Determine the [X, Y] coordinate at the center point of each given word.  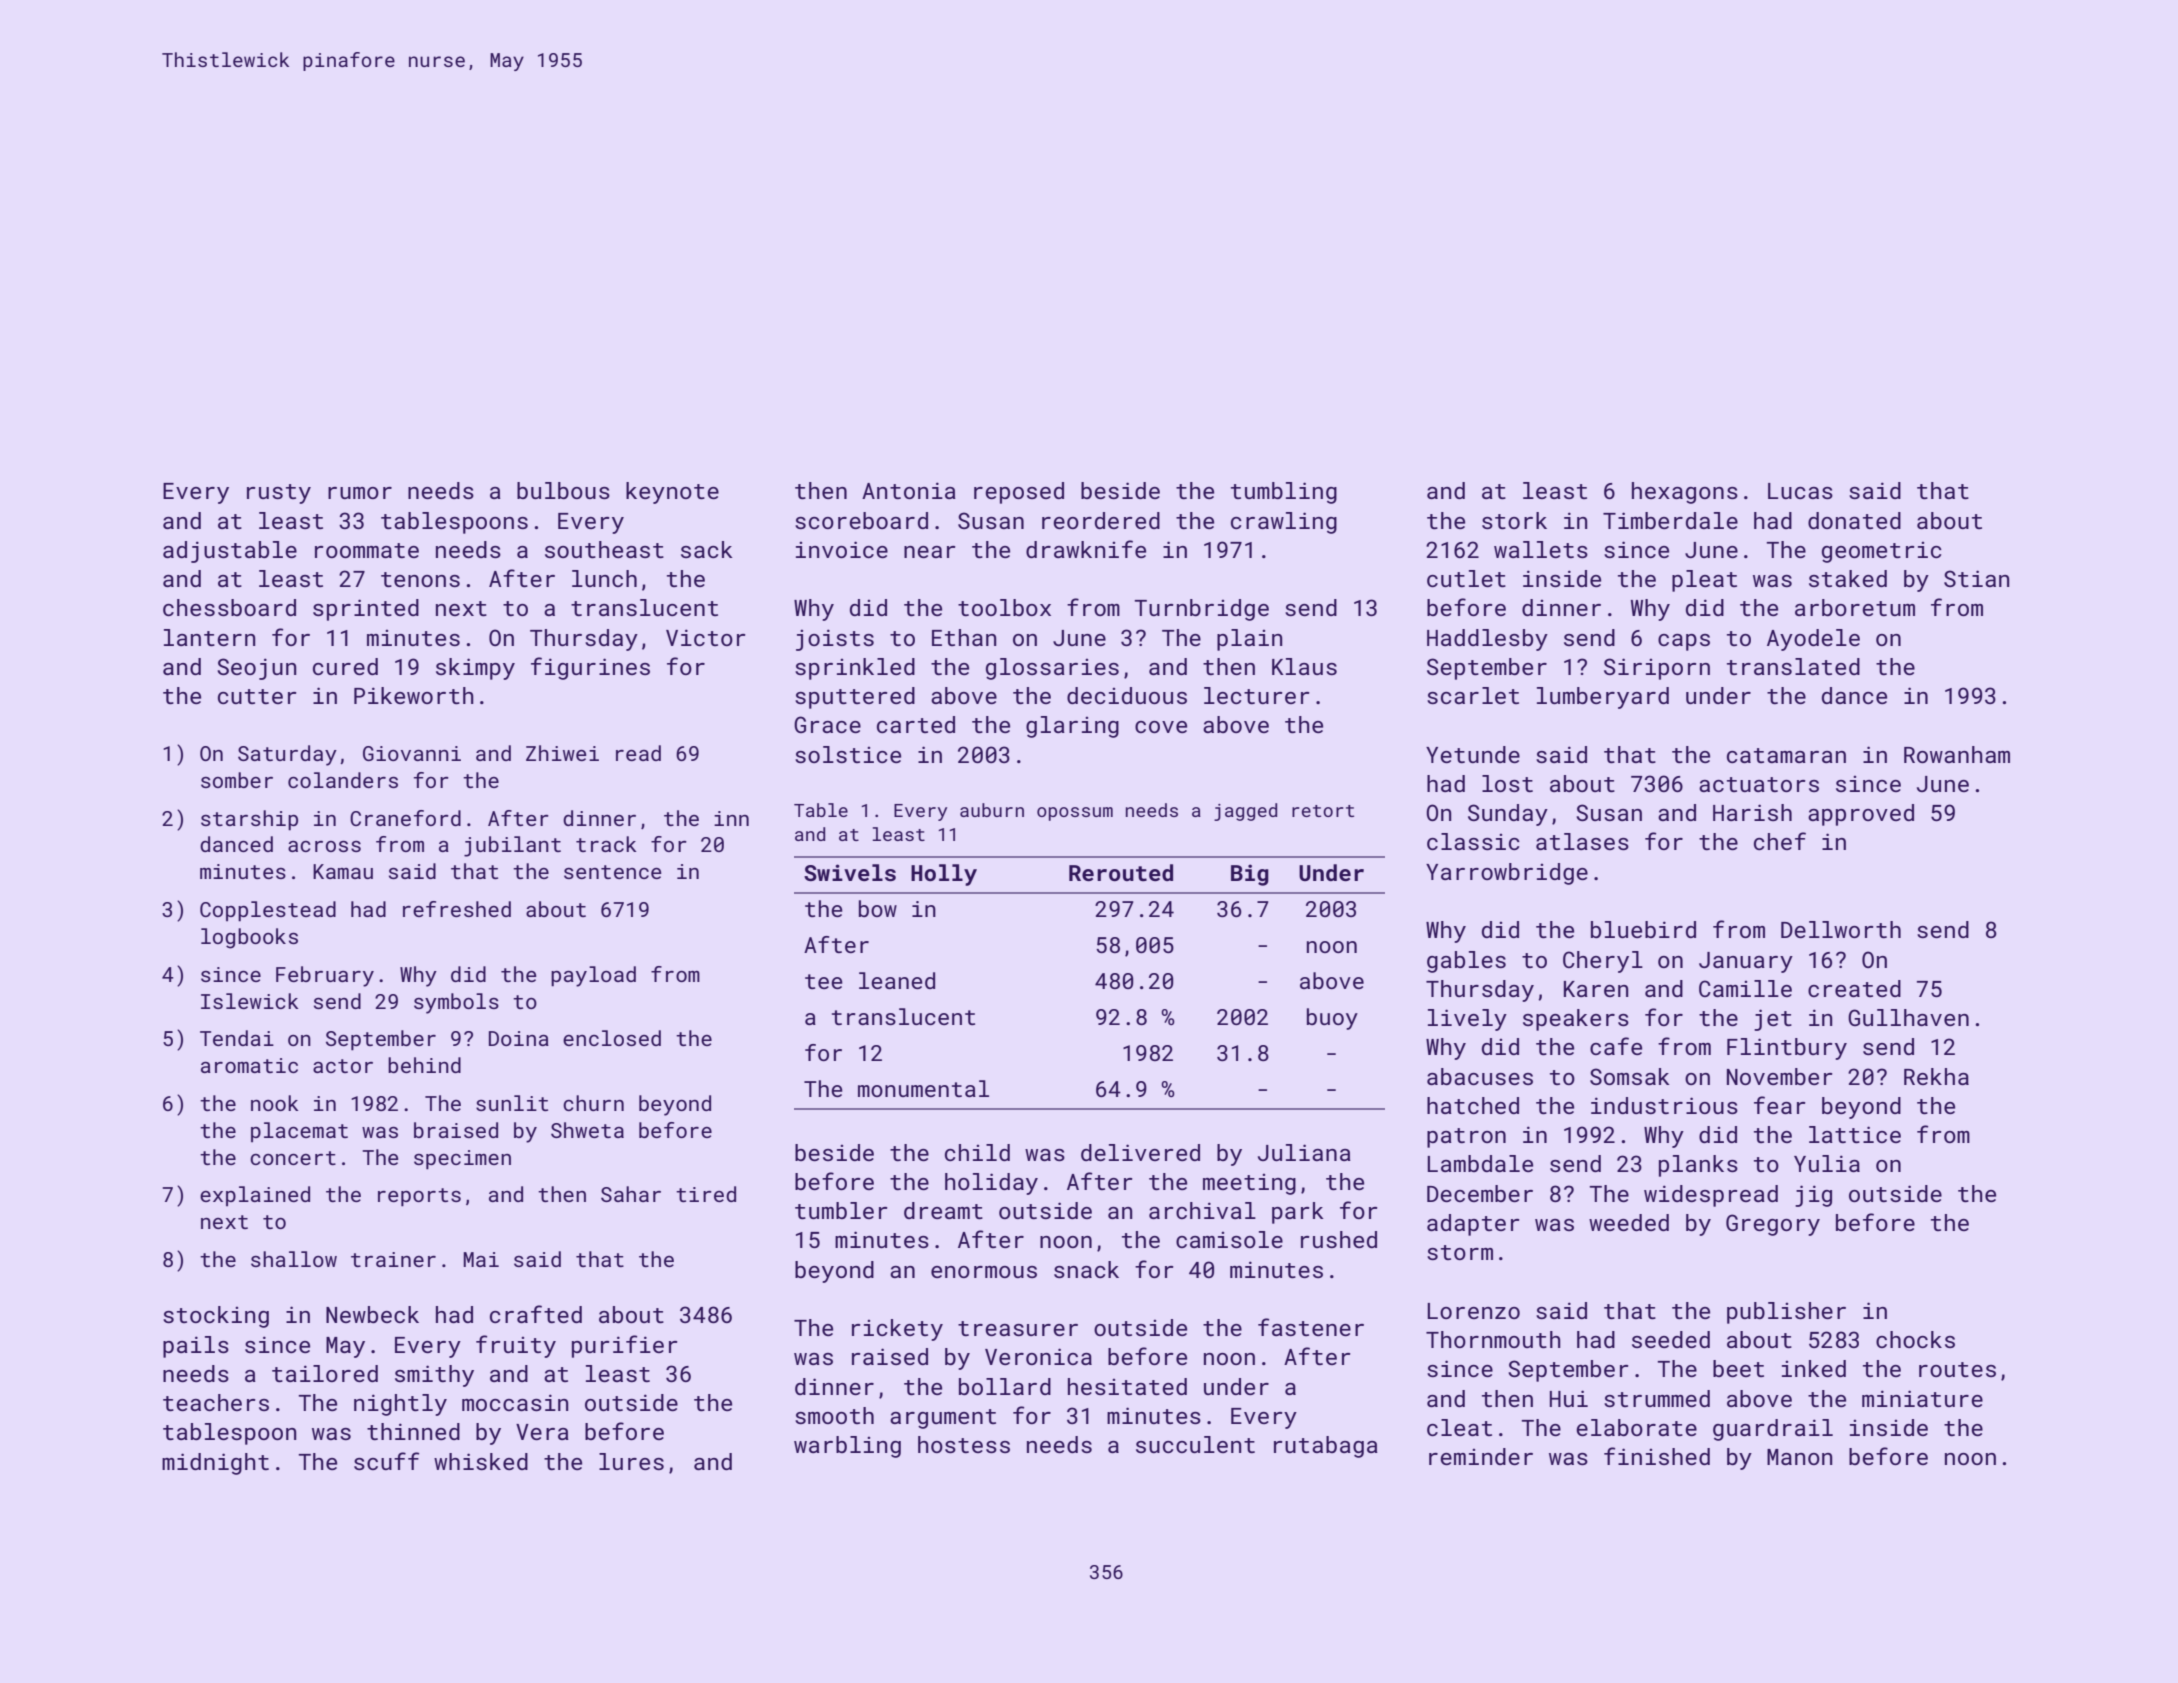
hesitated [1127, 1386]
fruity [516, 1346]
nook [275, 1103]
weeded [1629, 1222]
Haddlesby [1487, 640]
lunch [604, 578]
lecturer [1257, 695]
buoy [1332, 1019]
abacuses [1480, 1076]
